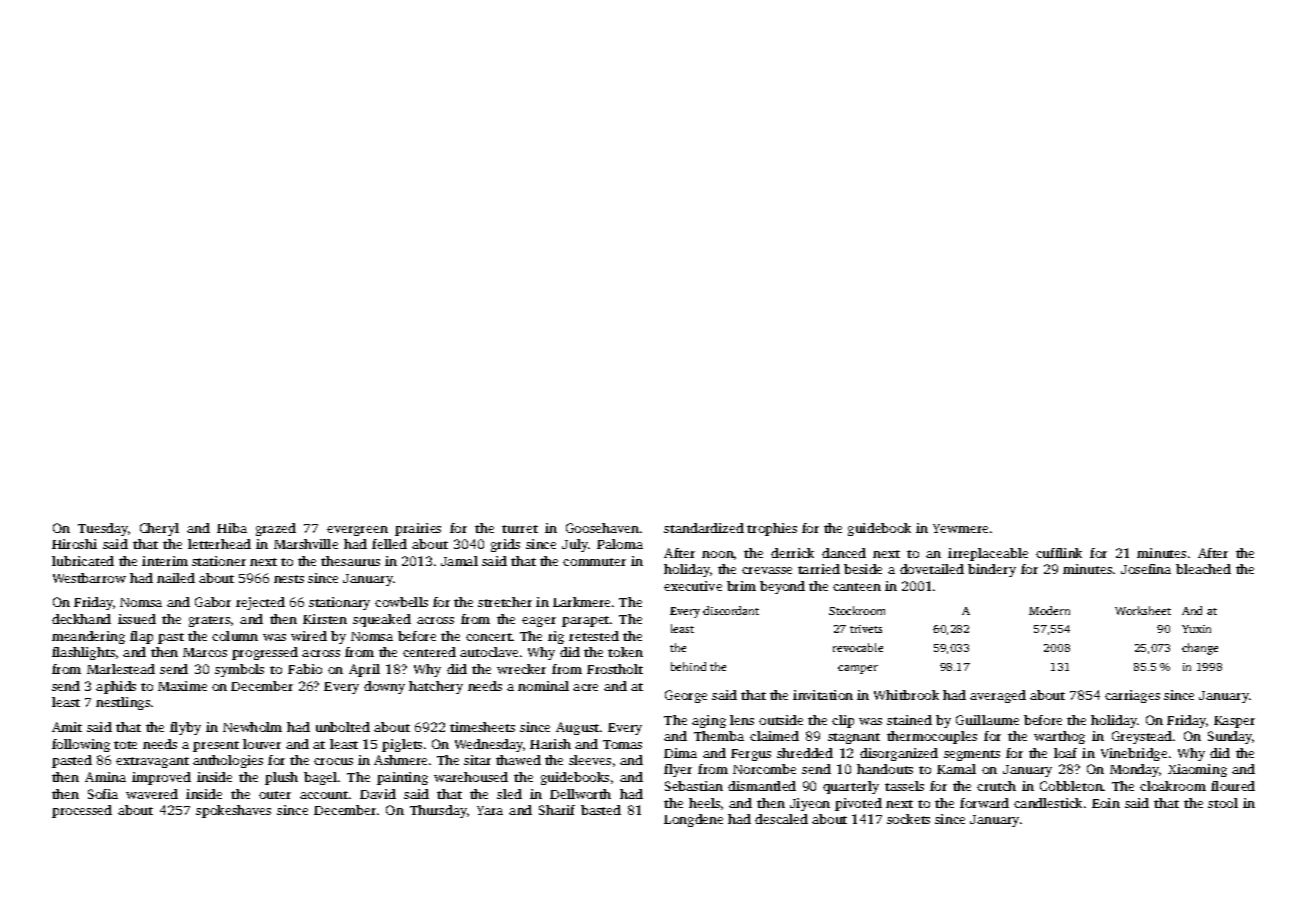  Describe the element at coordinates (306, 544) in the screenshot. I see `Marshville` at that location.
